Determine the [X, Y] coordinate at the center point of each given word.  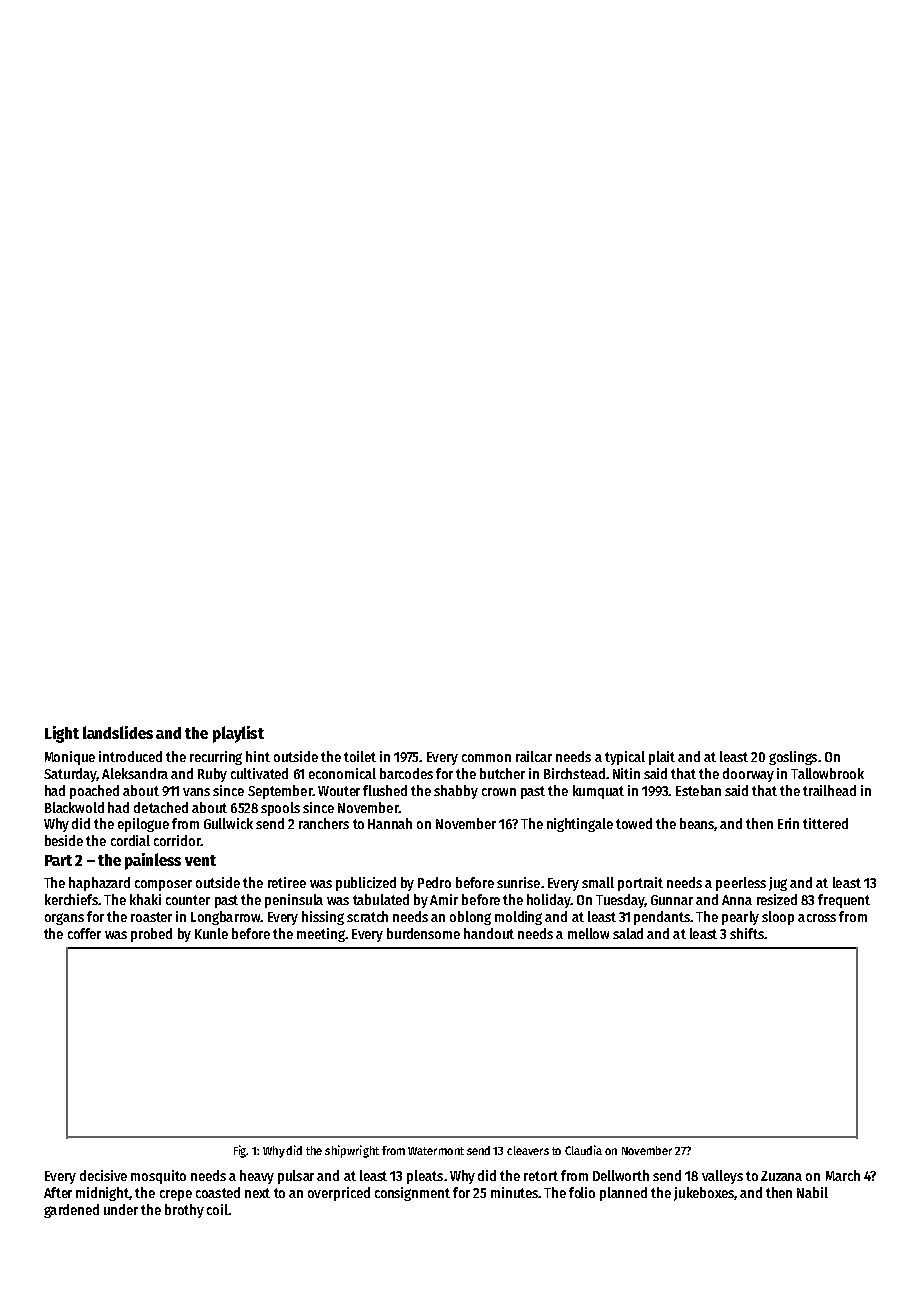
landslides [118, 732]
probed [151, 935]
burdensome [423, 933]
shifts [747, 933]
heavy [257, 1177]
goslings [793, 758]
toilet [360, 756]
